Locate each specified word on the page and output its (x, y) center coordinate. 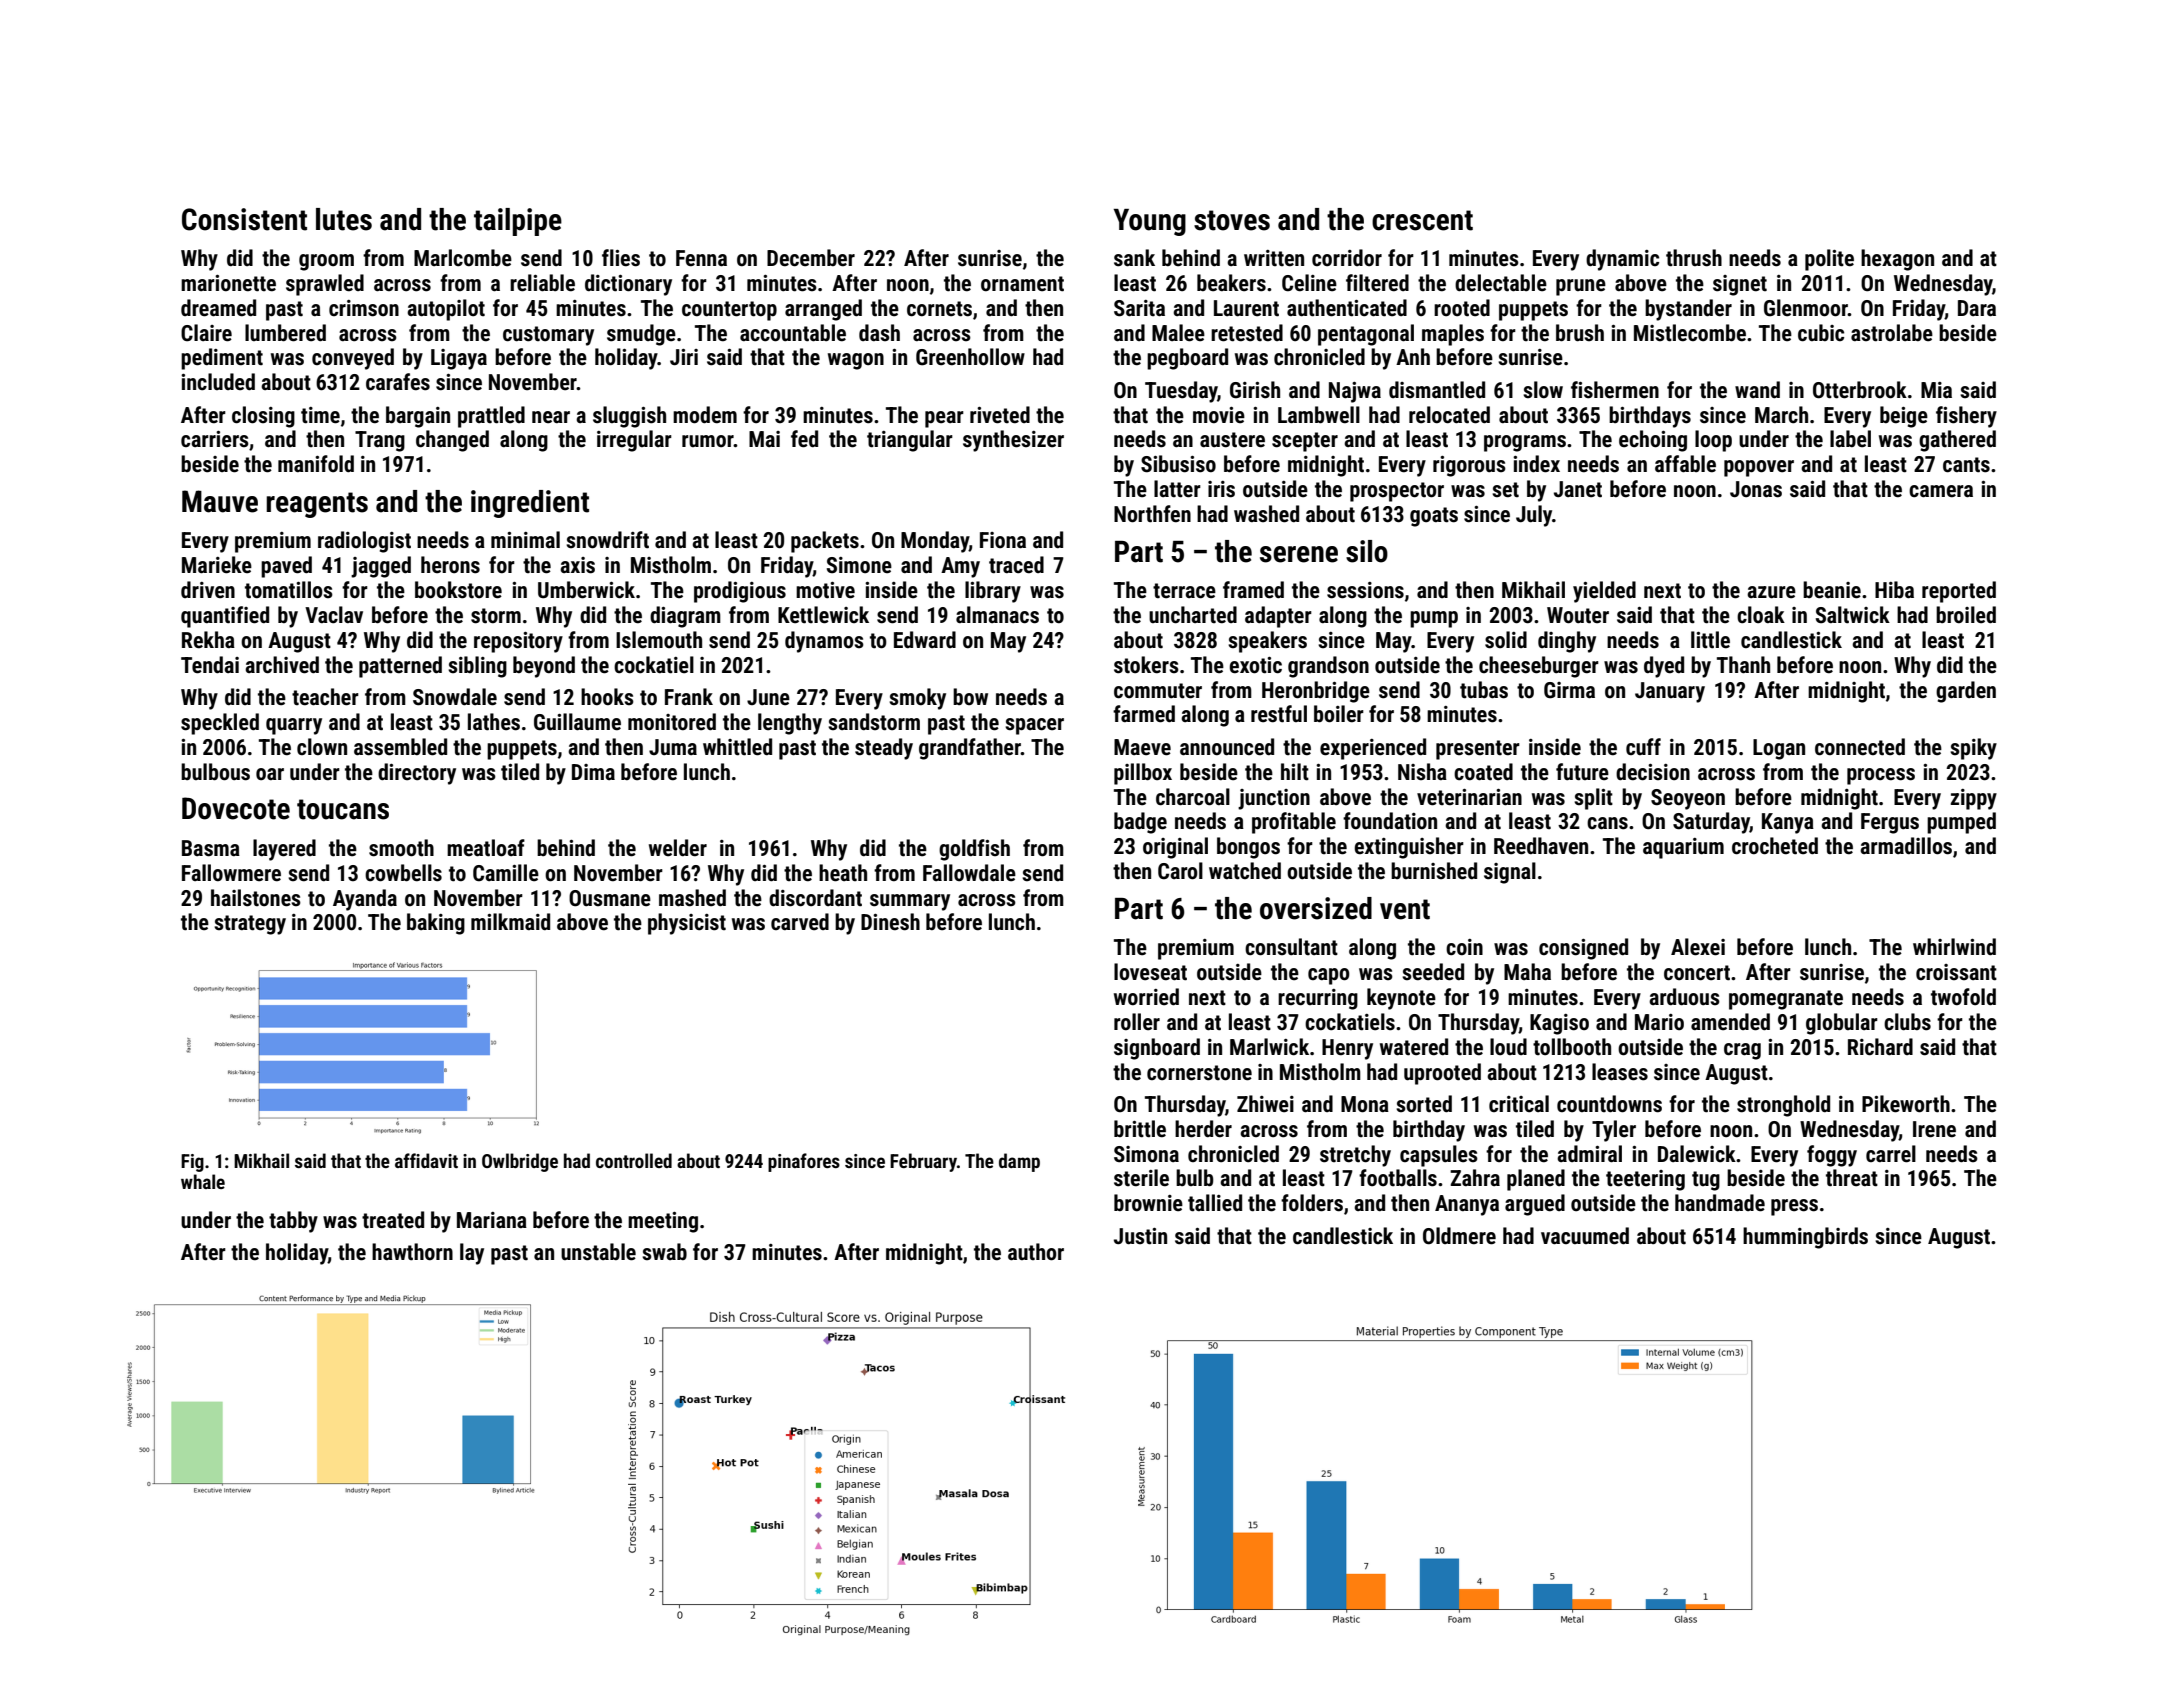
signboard (1157, 1049)
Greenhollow (970, 357)
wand (1757, 390)
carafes (398, 382)
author (1036, 1252)
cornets (939, 309)
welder (678, 848)
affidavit (426, 1160)
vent (1405, 909)
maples (1453, 335)
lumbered (285, 333)
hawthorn (412, 1252)
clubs (1907, 1022)
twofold (1963, 997)
